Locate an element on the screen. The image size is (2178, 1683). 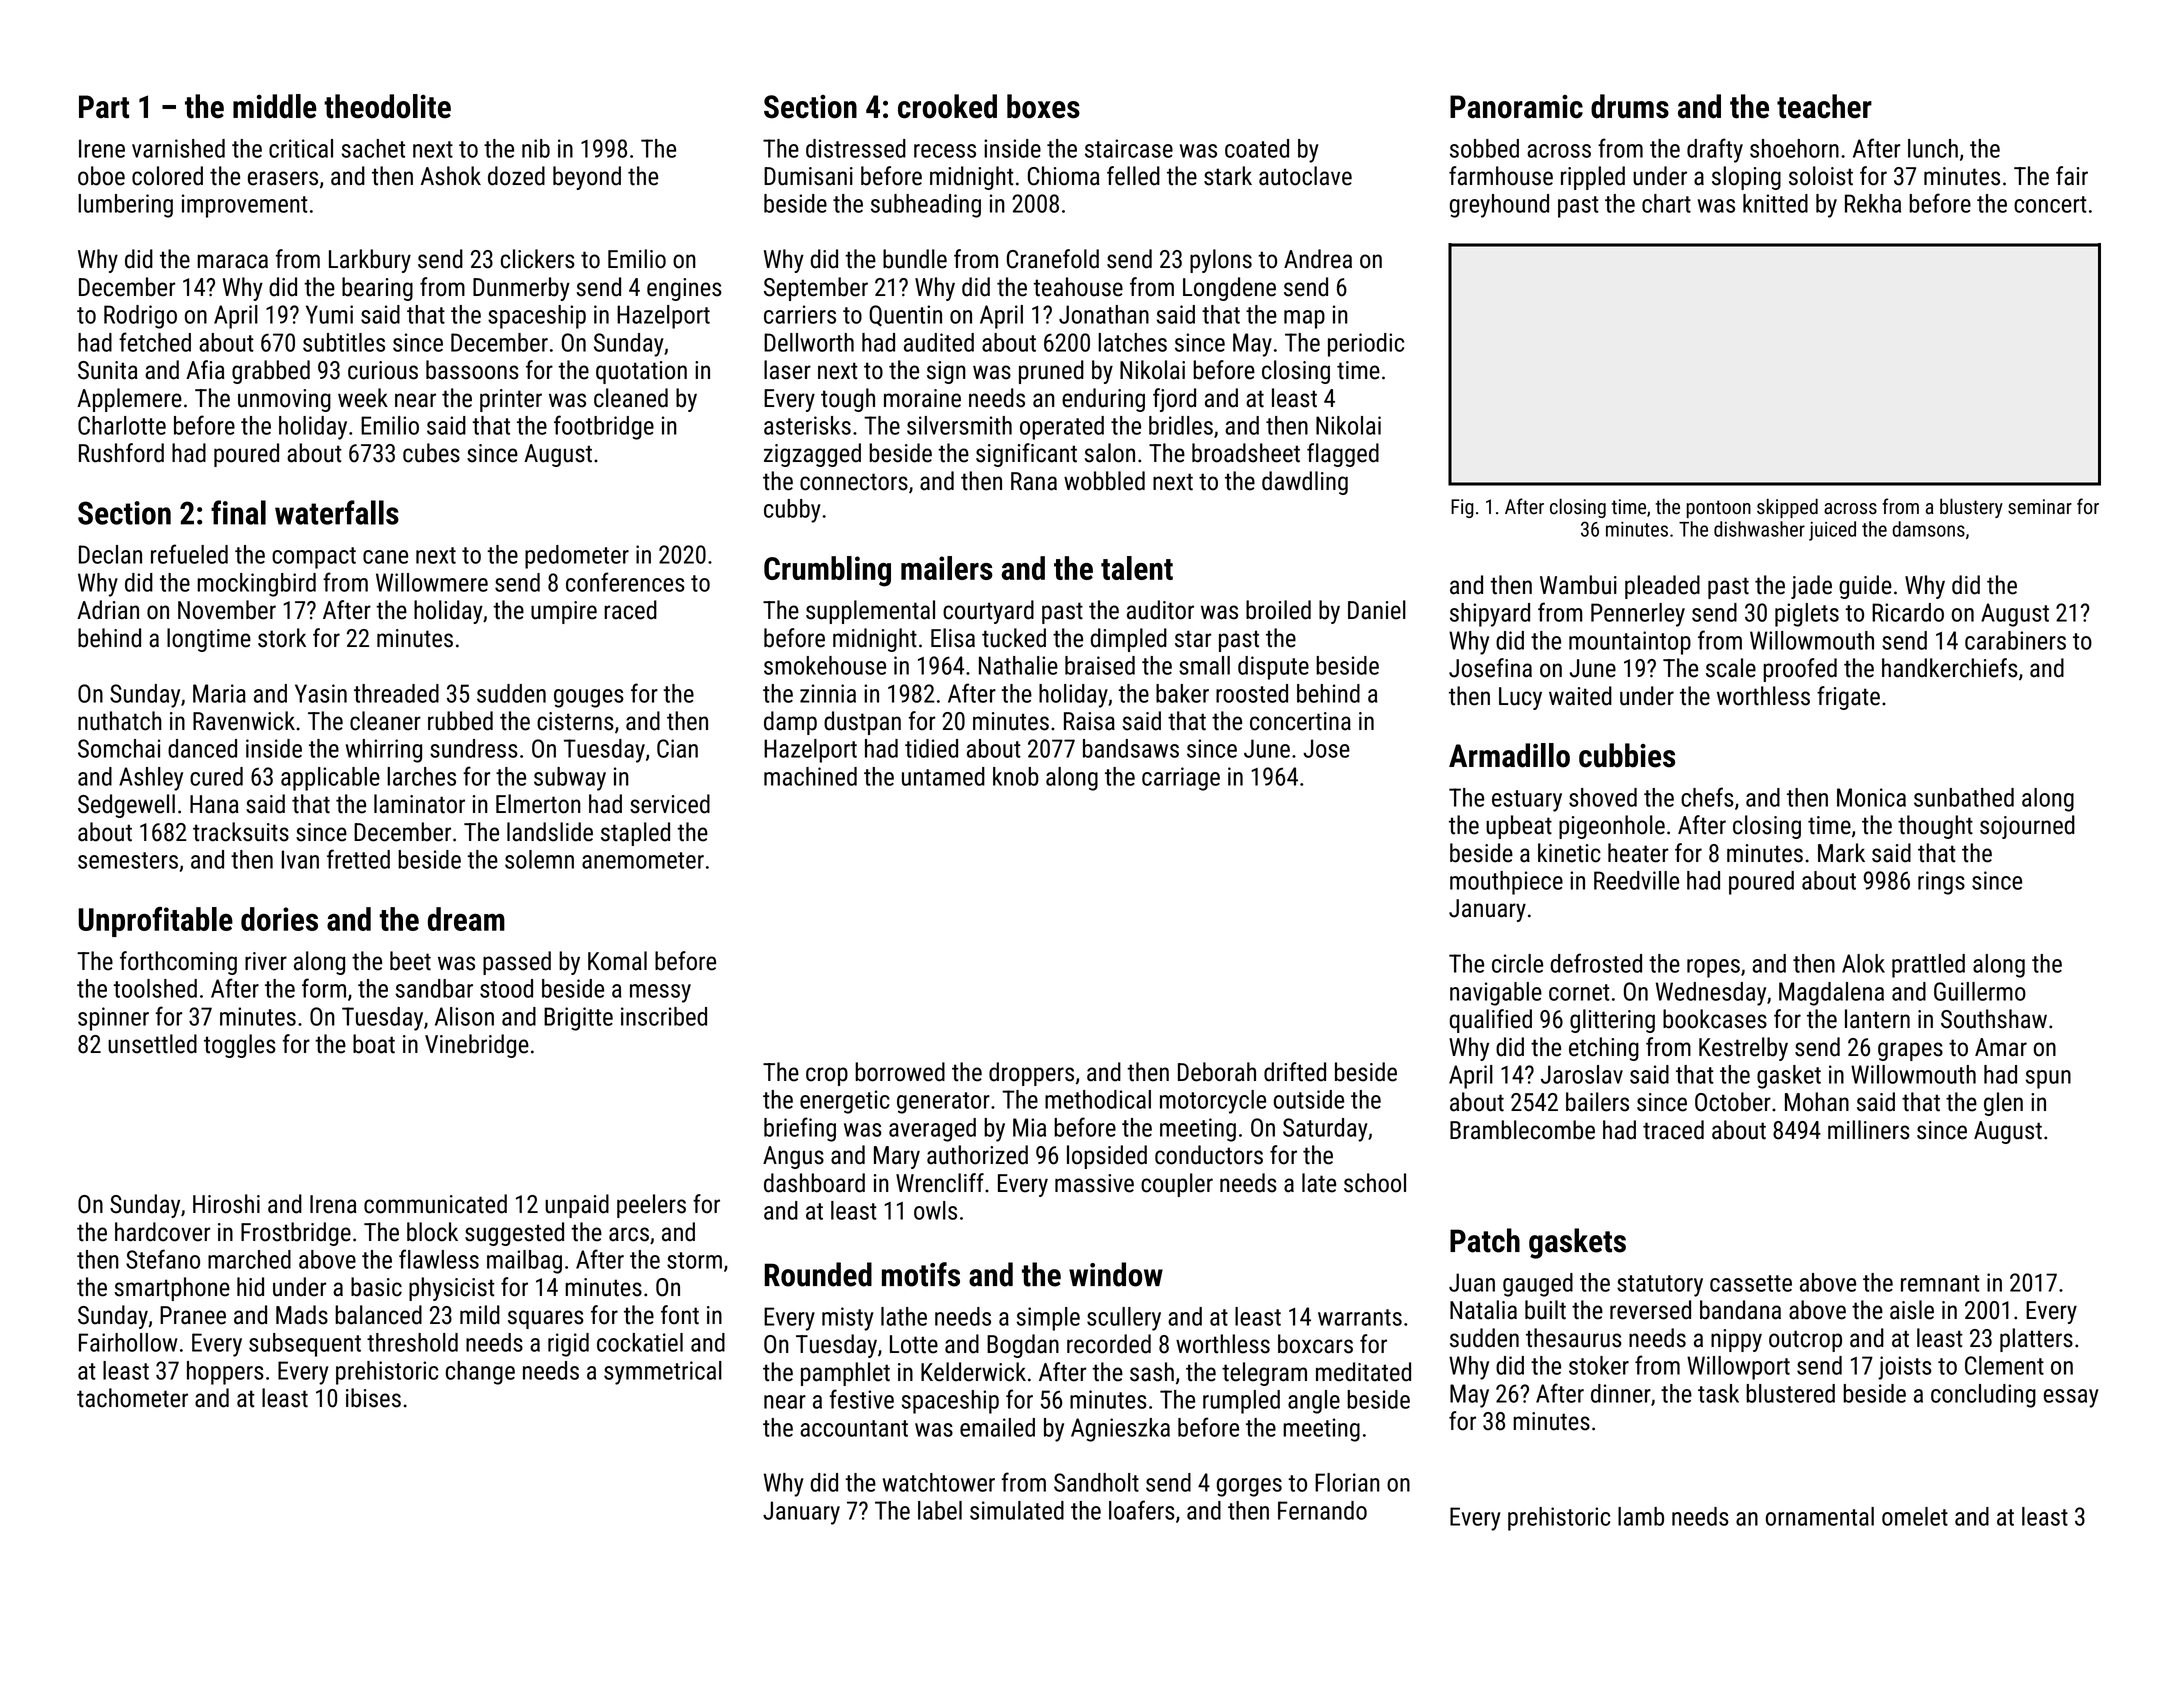
tachometer is located at coordinates (132, 1398).
